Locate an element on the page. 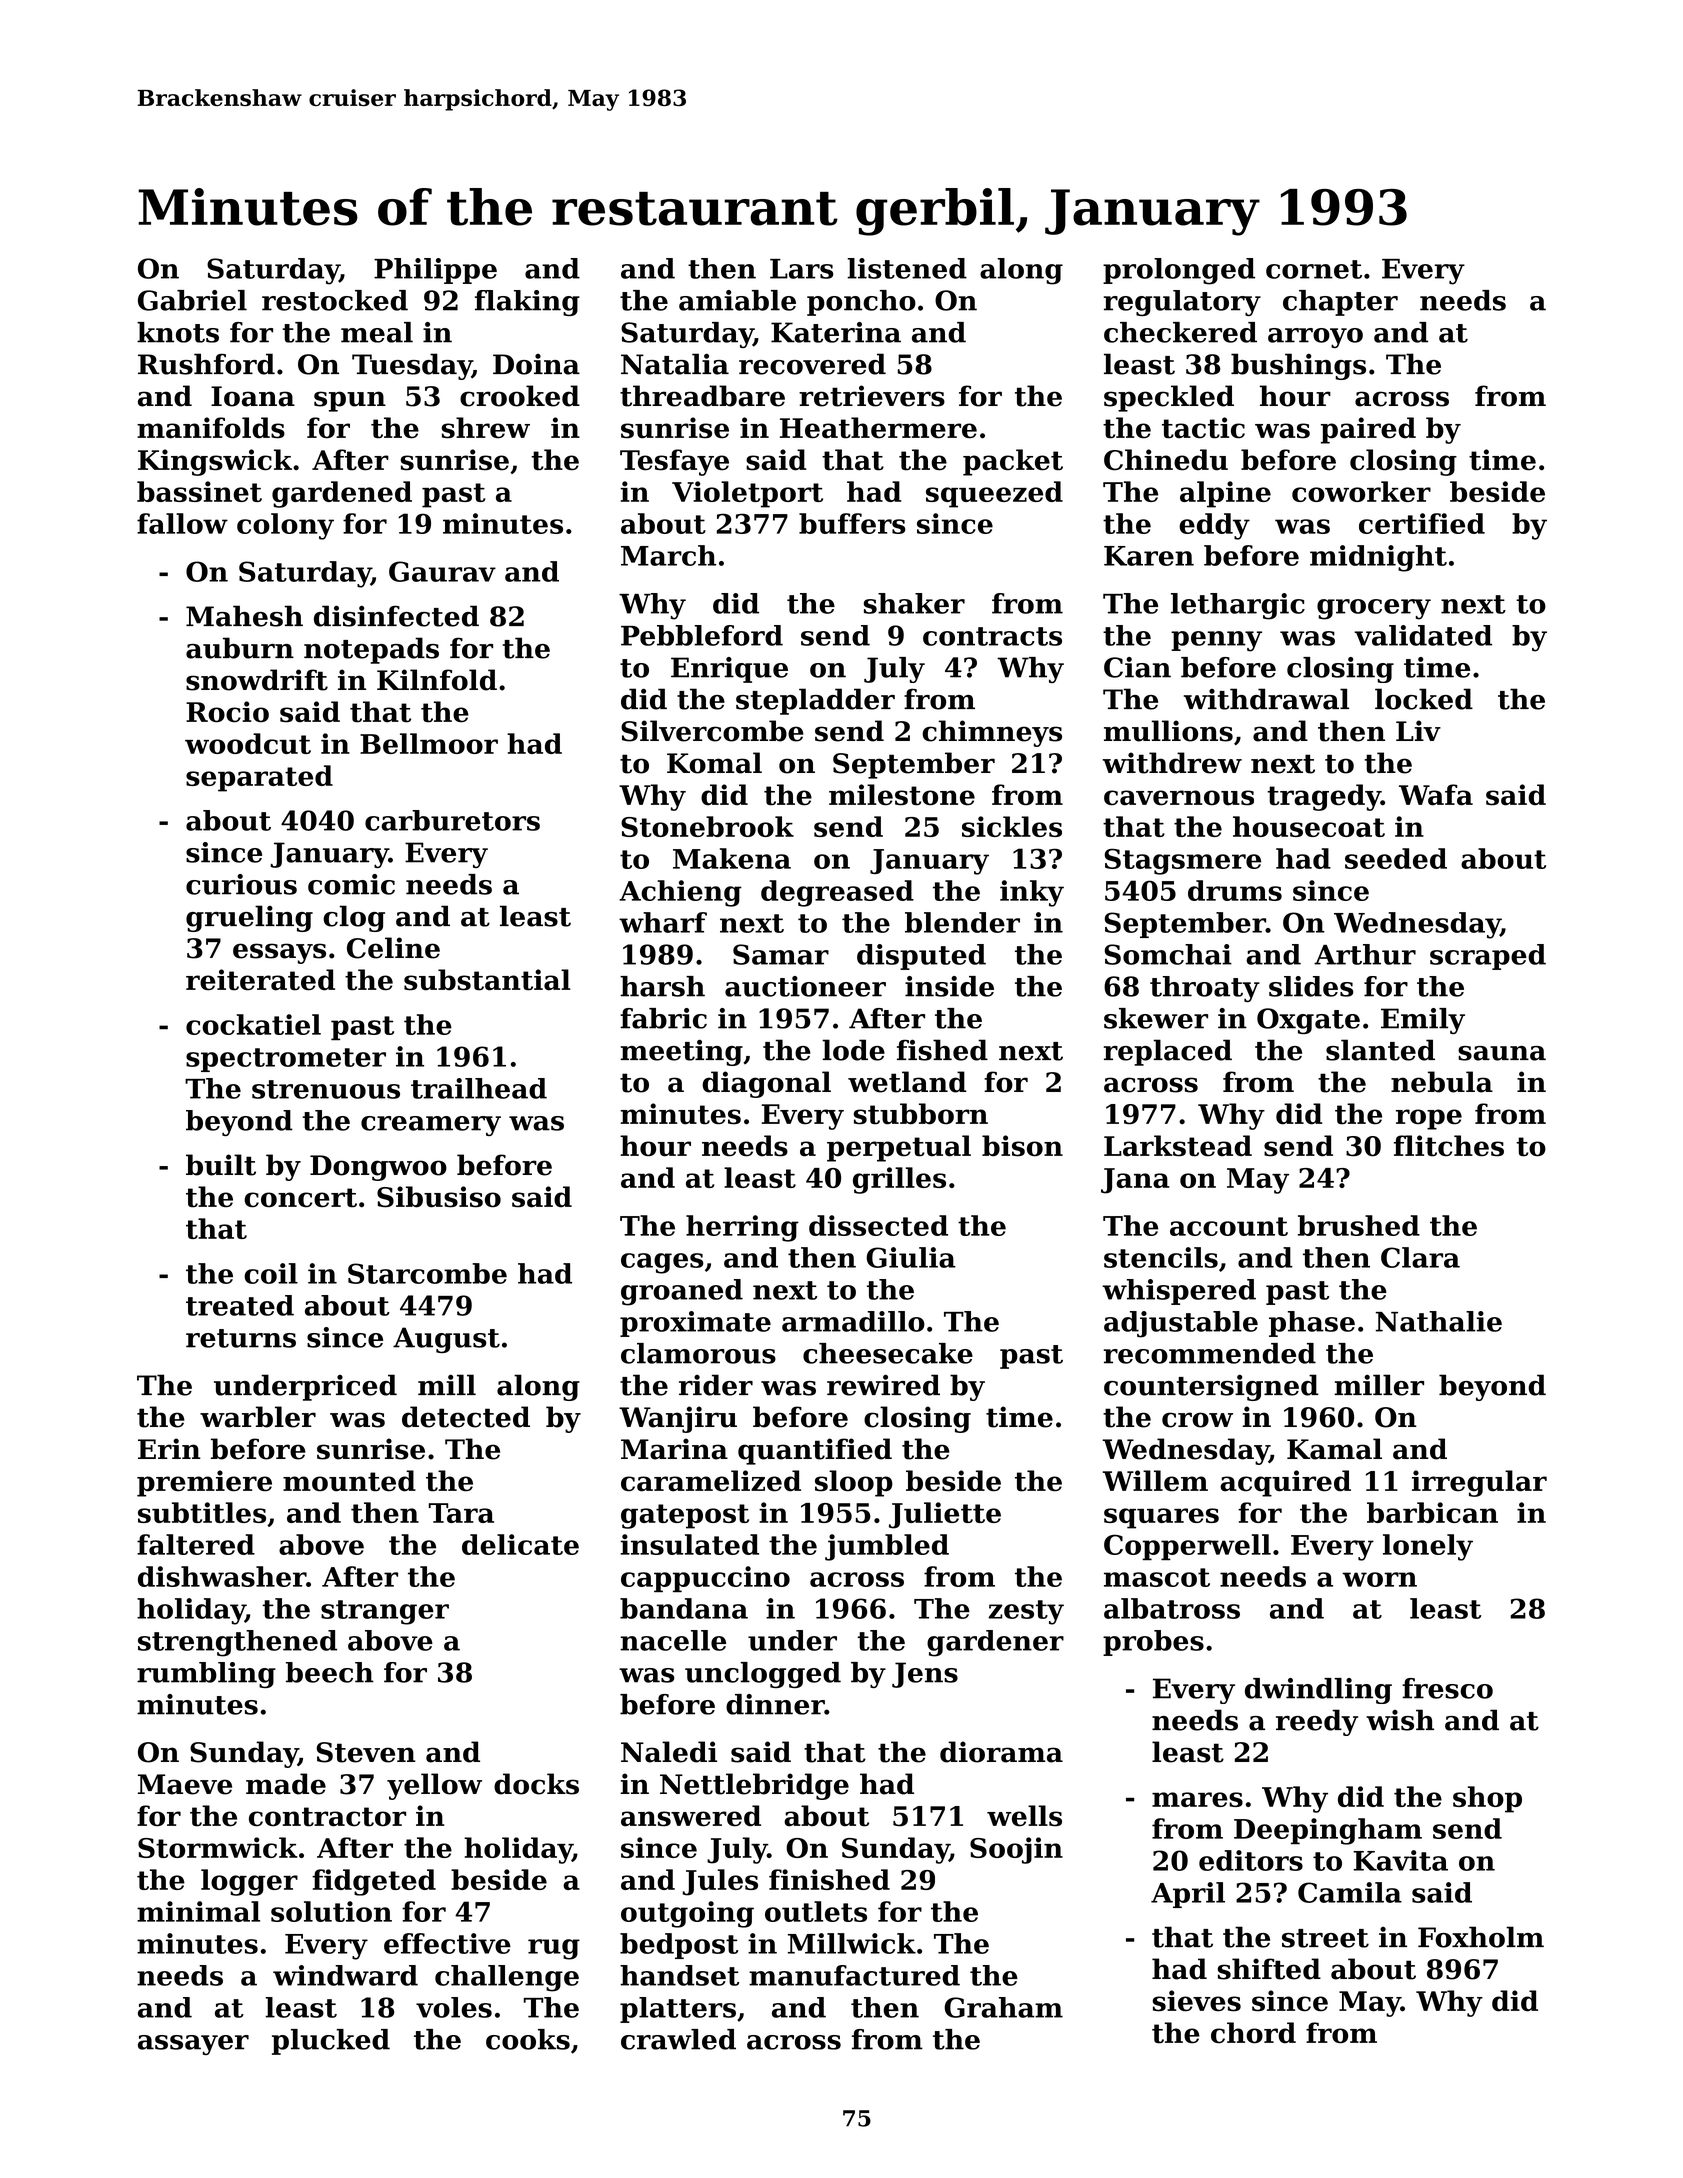 The image size is (1683, 2178). Celine is located at coordinates (393, 948).
